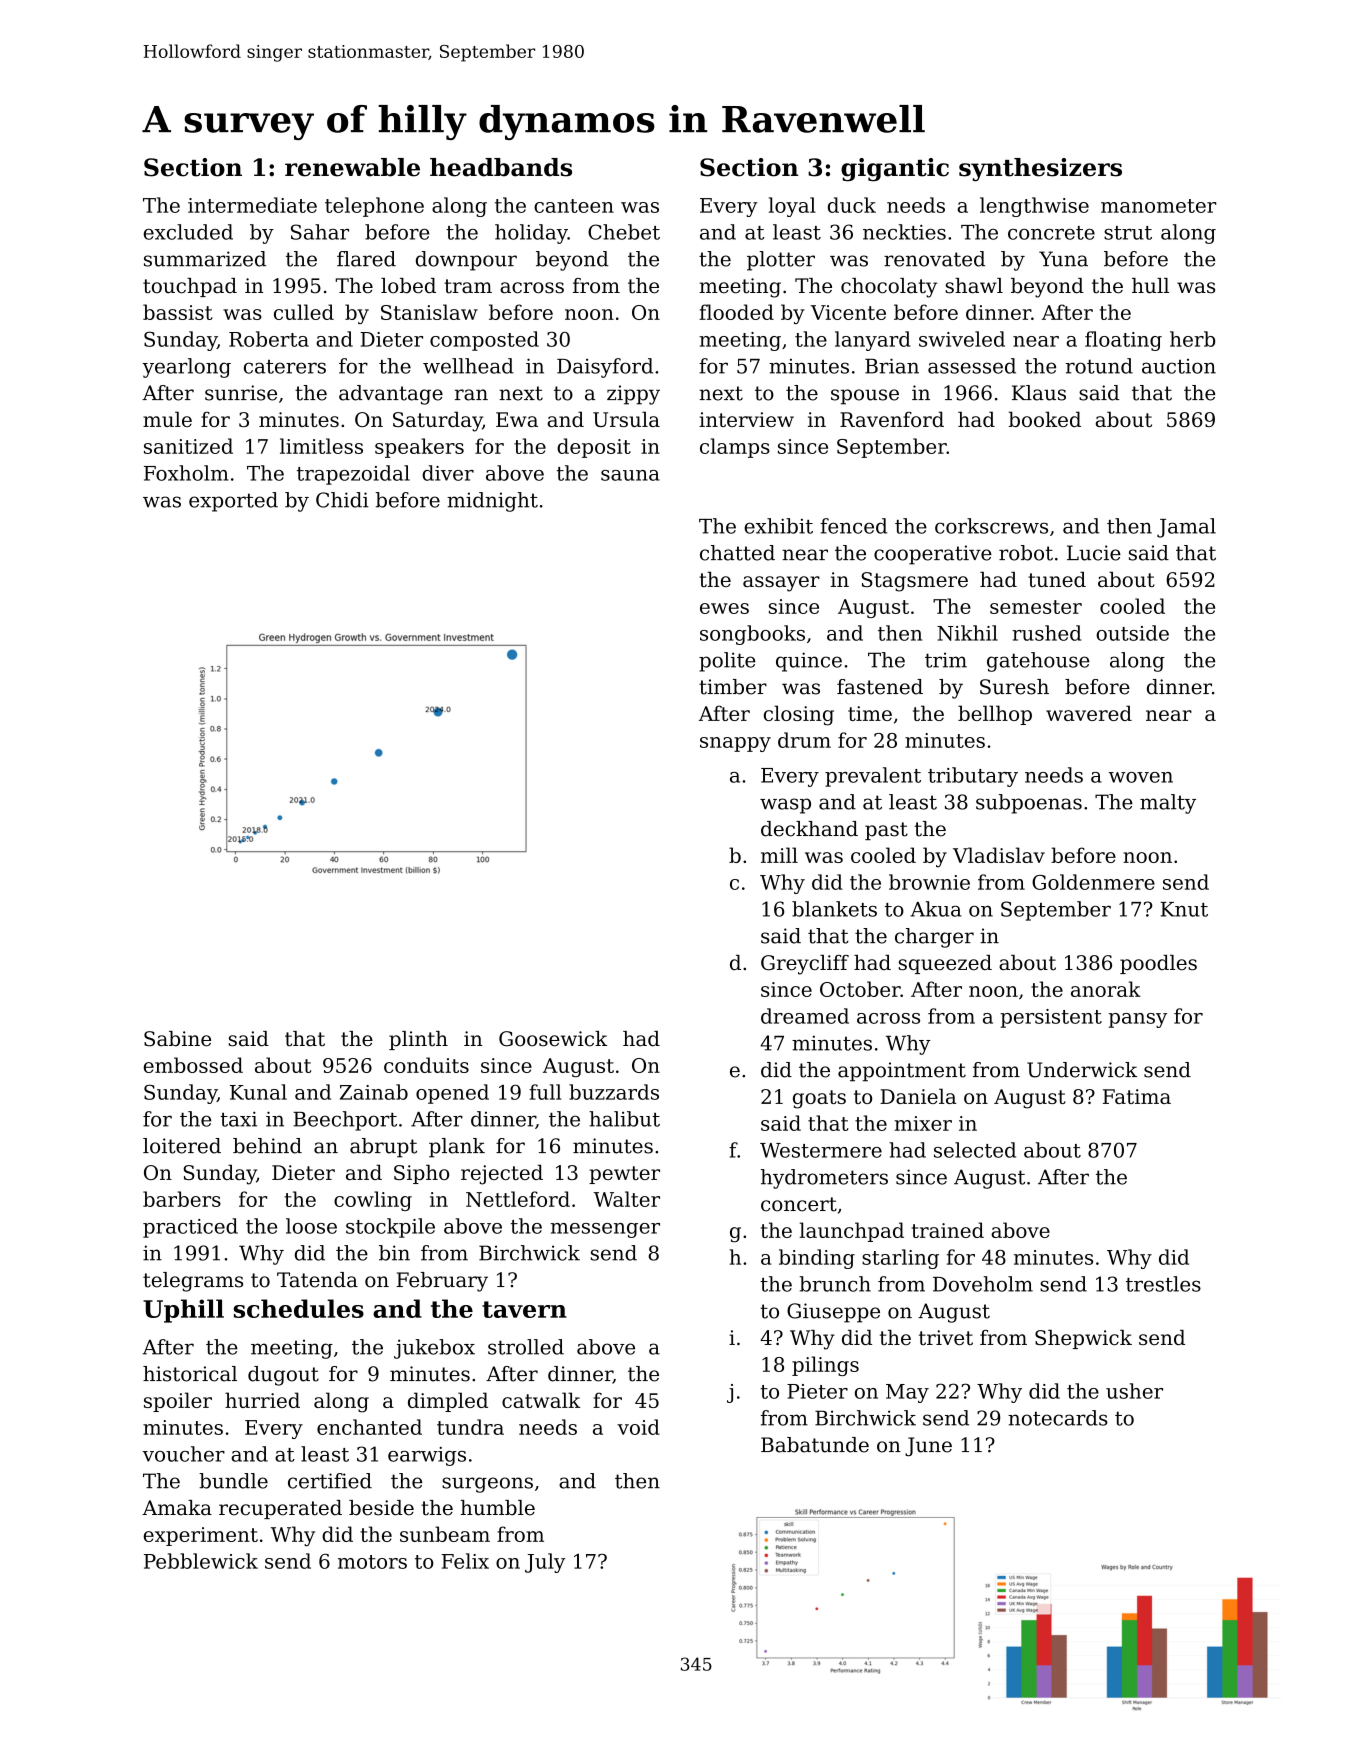  Describe the element at coordinates (252, 205) in the document. I see `intermediate` at that location.
